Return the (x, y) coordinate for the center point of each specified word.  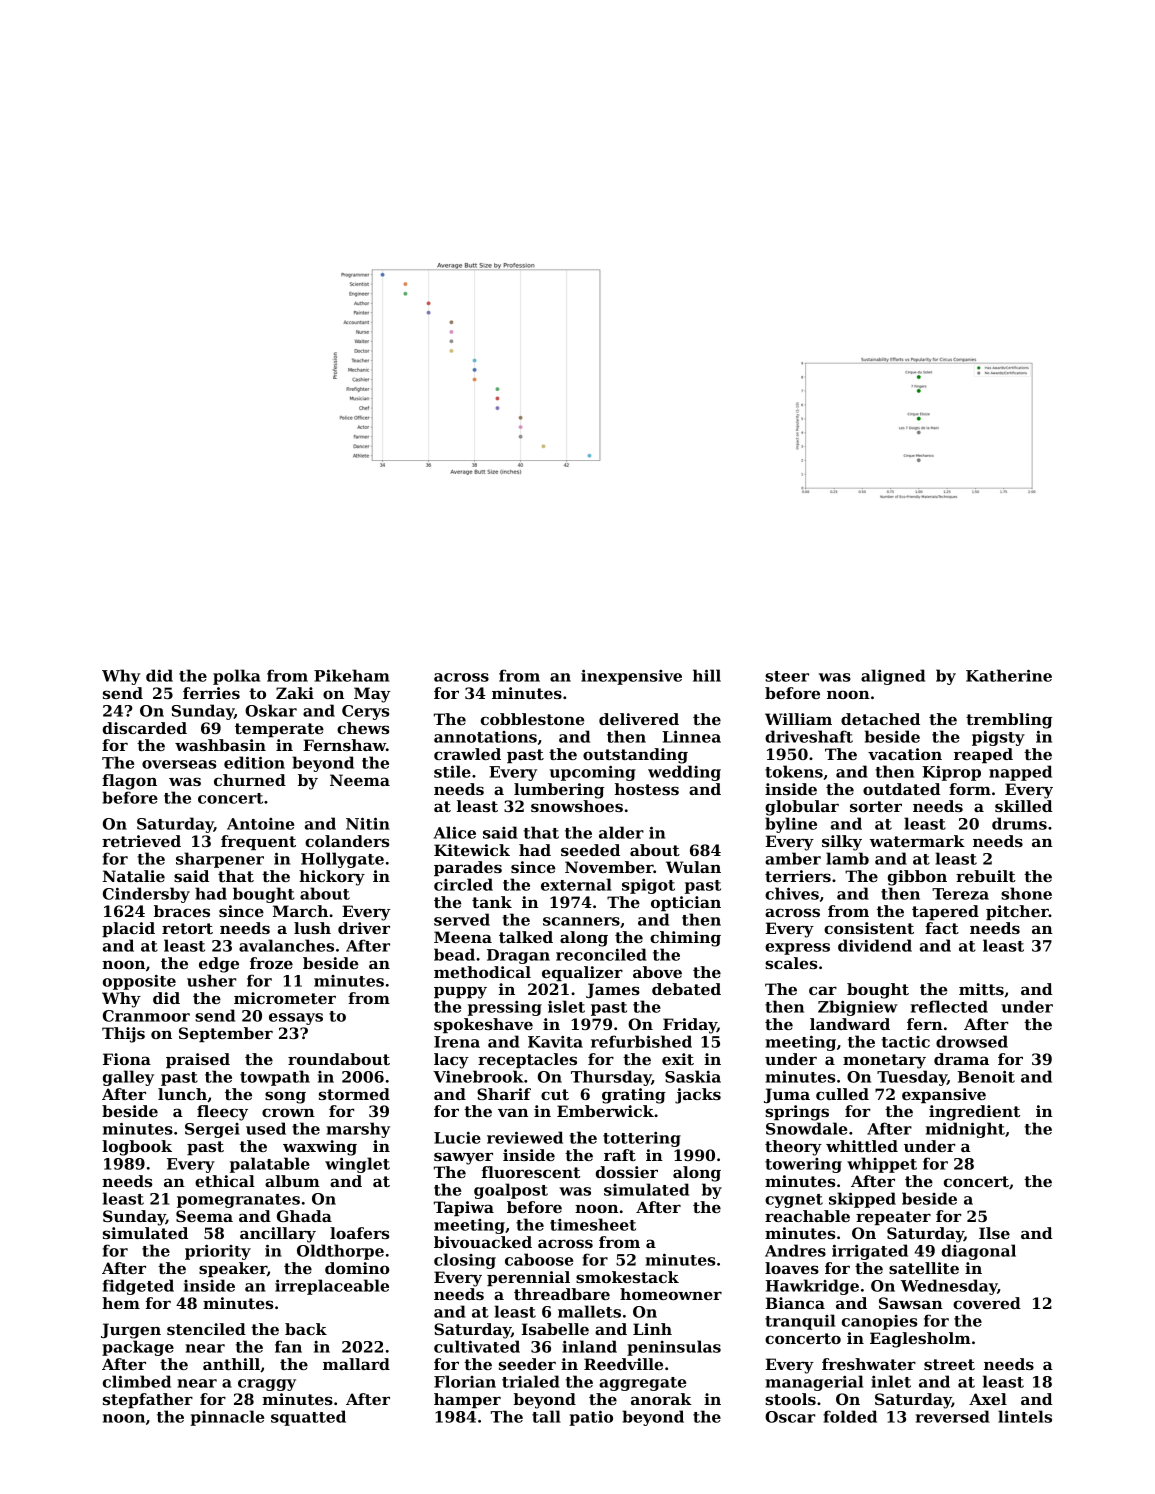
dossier (627, 1172)
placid (128, 929)
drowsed (972, 1041)
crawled (467, 754)
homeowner (671, 1294)
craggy (267, 1385)
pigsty (998, 738)
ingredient (974, 1113)
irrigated (870, 1252)
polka (236, 677)
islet (566, 1006)
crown (288, 1112)
